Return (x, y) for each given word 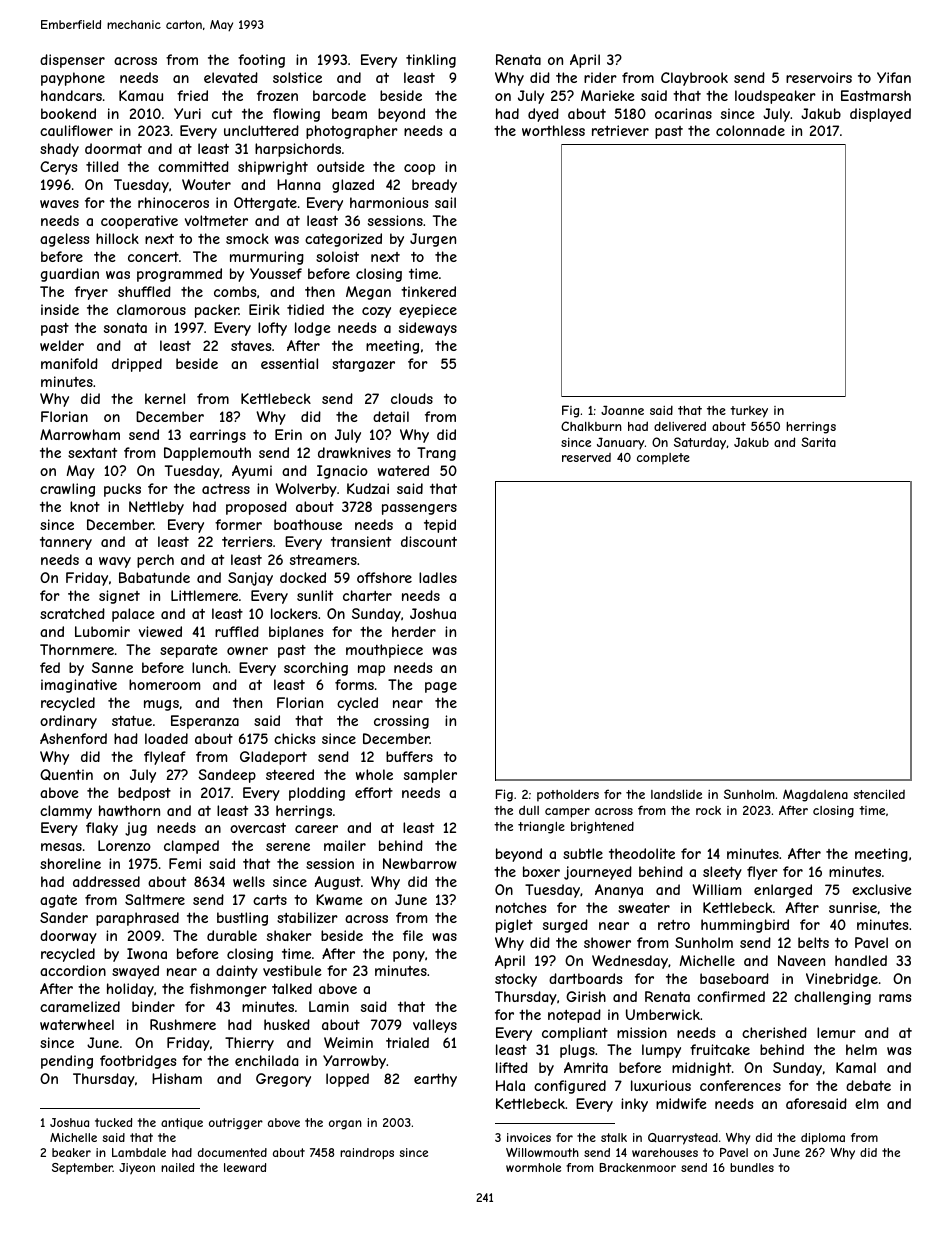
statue (132, 720)
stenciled (879, 794)
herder (414, 631)
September (82, 1168)
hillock (117, 238)
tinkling (431, 61)
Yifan (894, 77)
